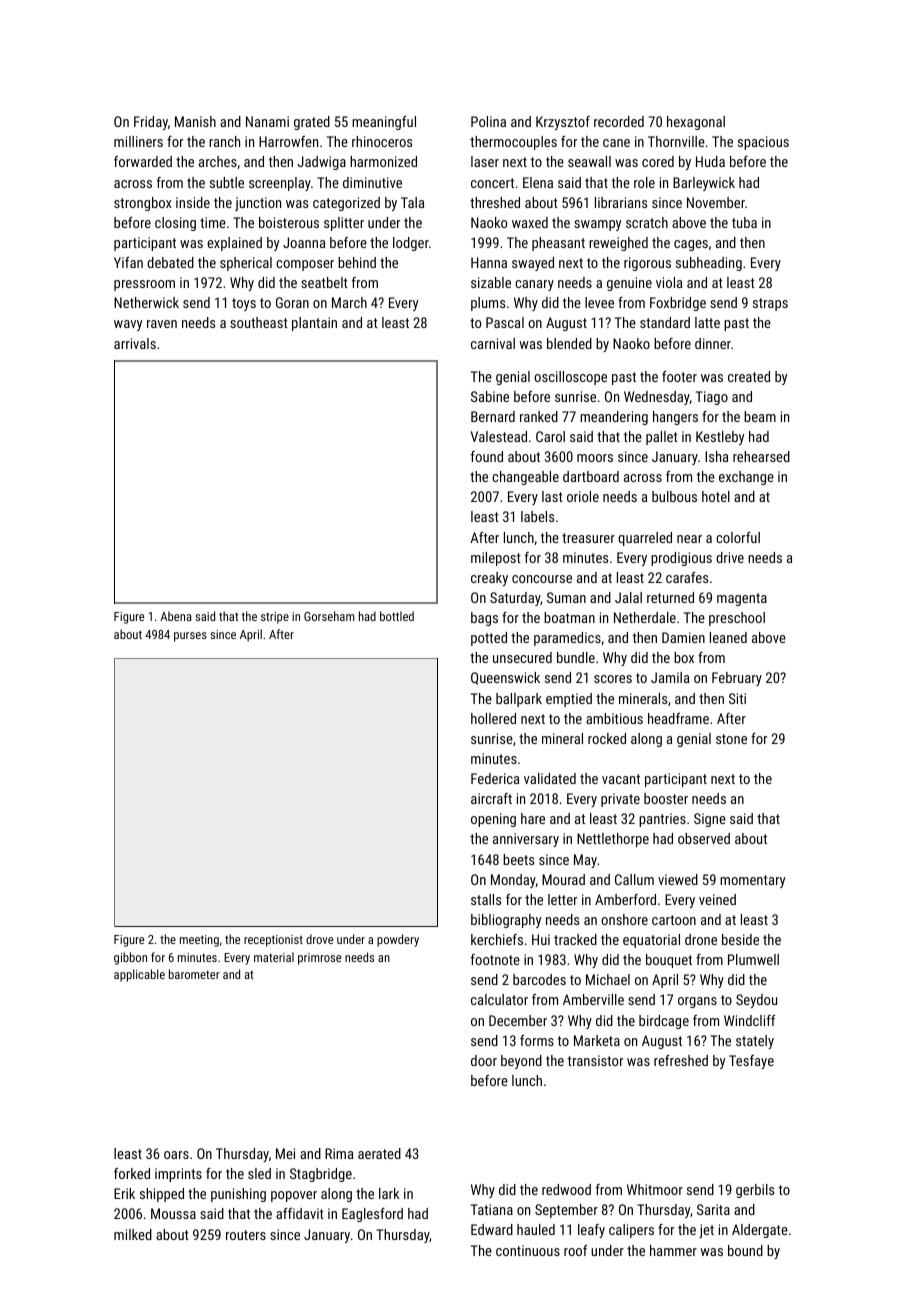 The image size is (908, 1316). Describe the element at coordinates (485, 161) in the page. I see `laser` at that location.
